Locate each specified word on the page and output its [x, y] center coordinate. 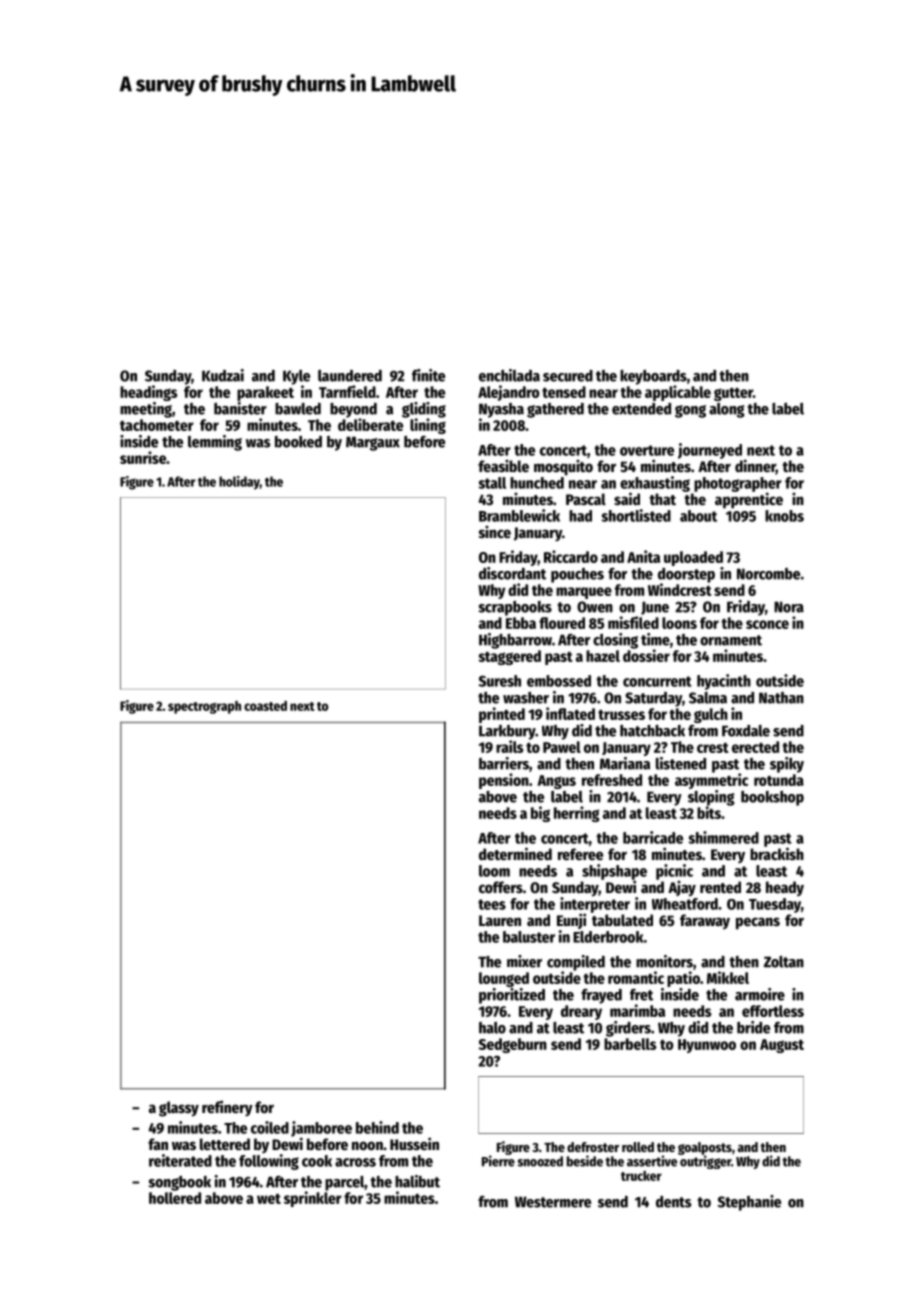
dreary [581, 1012]
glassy [179, 1109]
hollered [175, 1198]
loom [494, 871]
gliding [424, 410]
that [662, 499]
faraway [705, 922]
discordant [512, 573]
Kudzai [223, 375]
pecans [758, 923]
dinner [755, 467]
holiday [239, 483]
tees [492, 904]
